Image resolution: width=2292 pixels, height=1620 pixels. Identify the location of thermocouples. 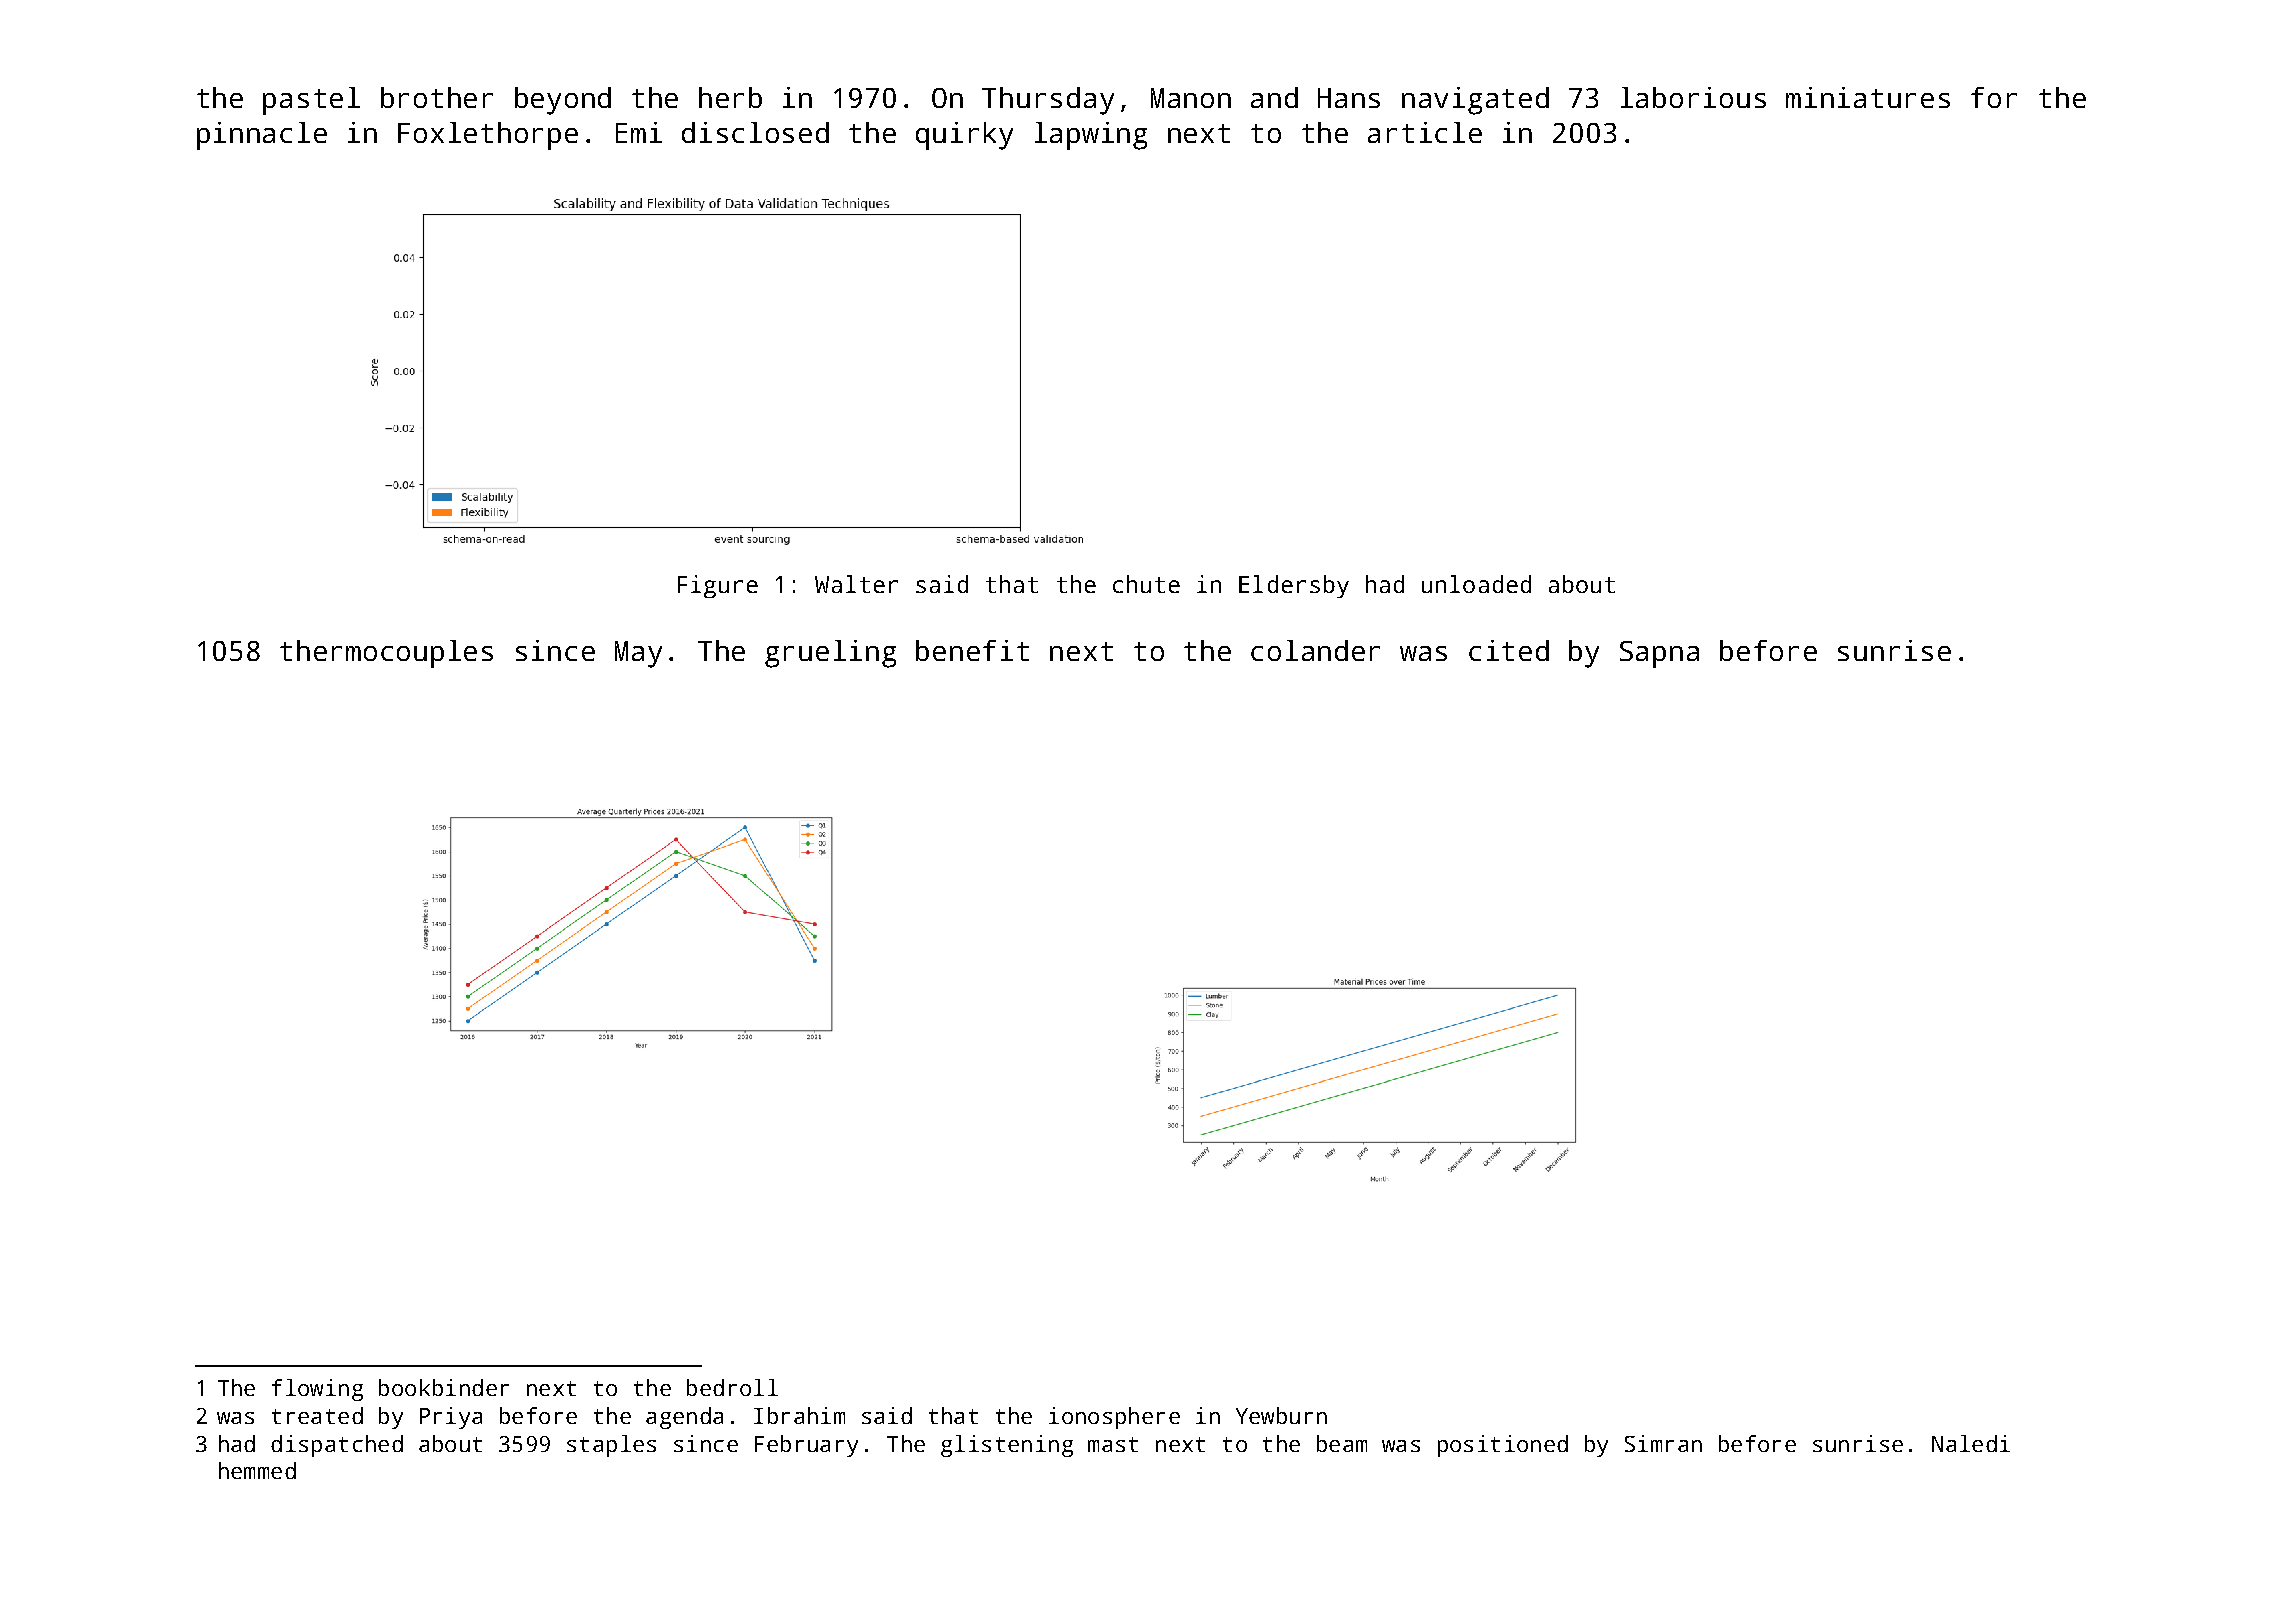
(386, 654).
